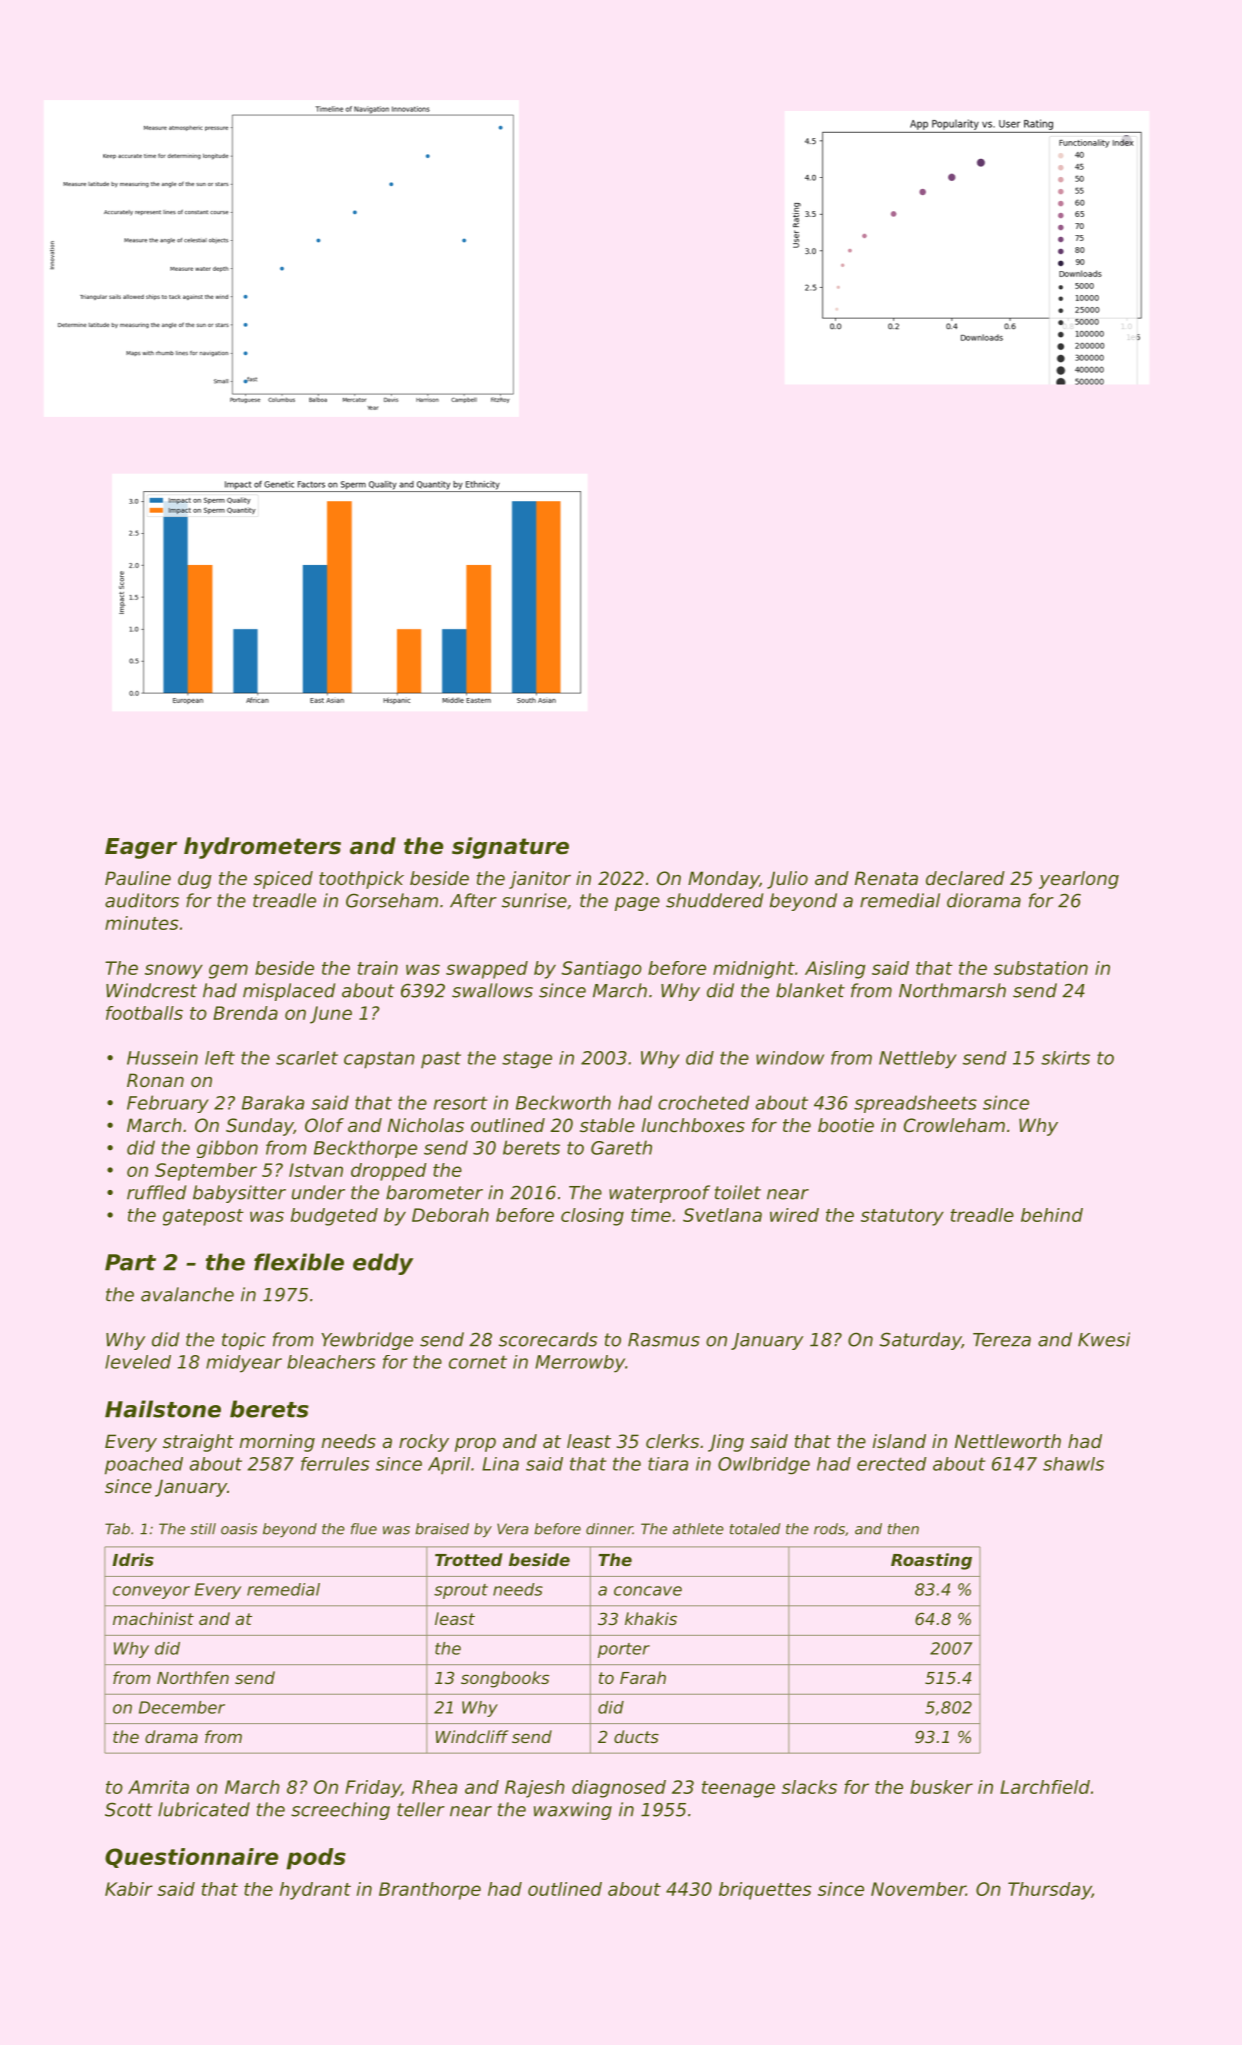 The height and width of the screenshot is (2045, 1242). What do you see at coordinates (142, 923) in the screenshot?
I see `minutes` at bounding box center [142, 923].
